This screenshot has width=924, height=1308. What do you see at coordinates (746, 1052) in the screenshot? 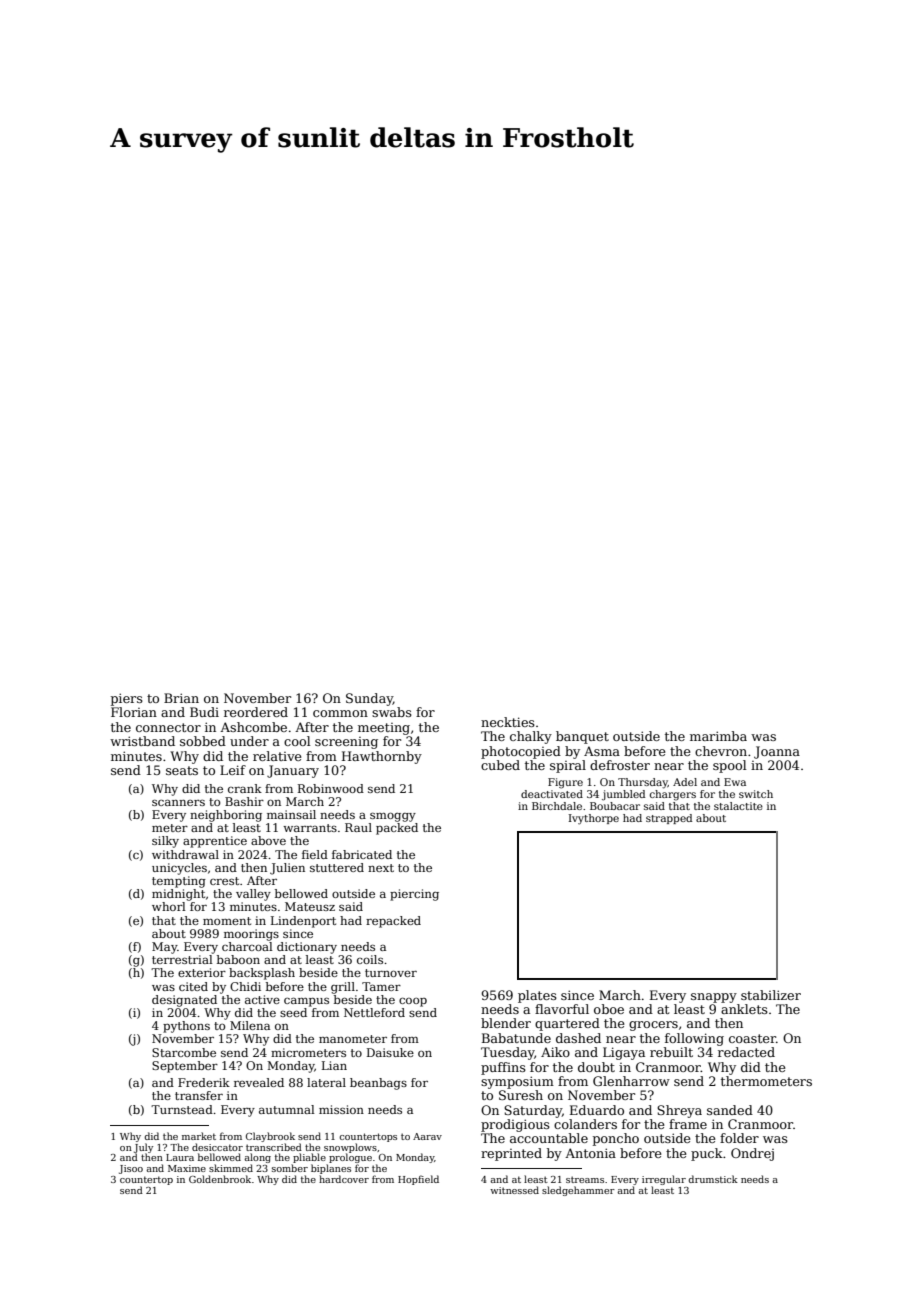
I see `redacted` at bounding box center [746, 1052].
